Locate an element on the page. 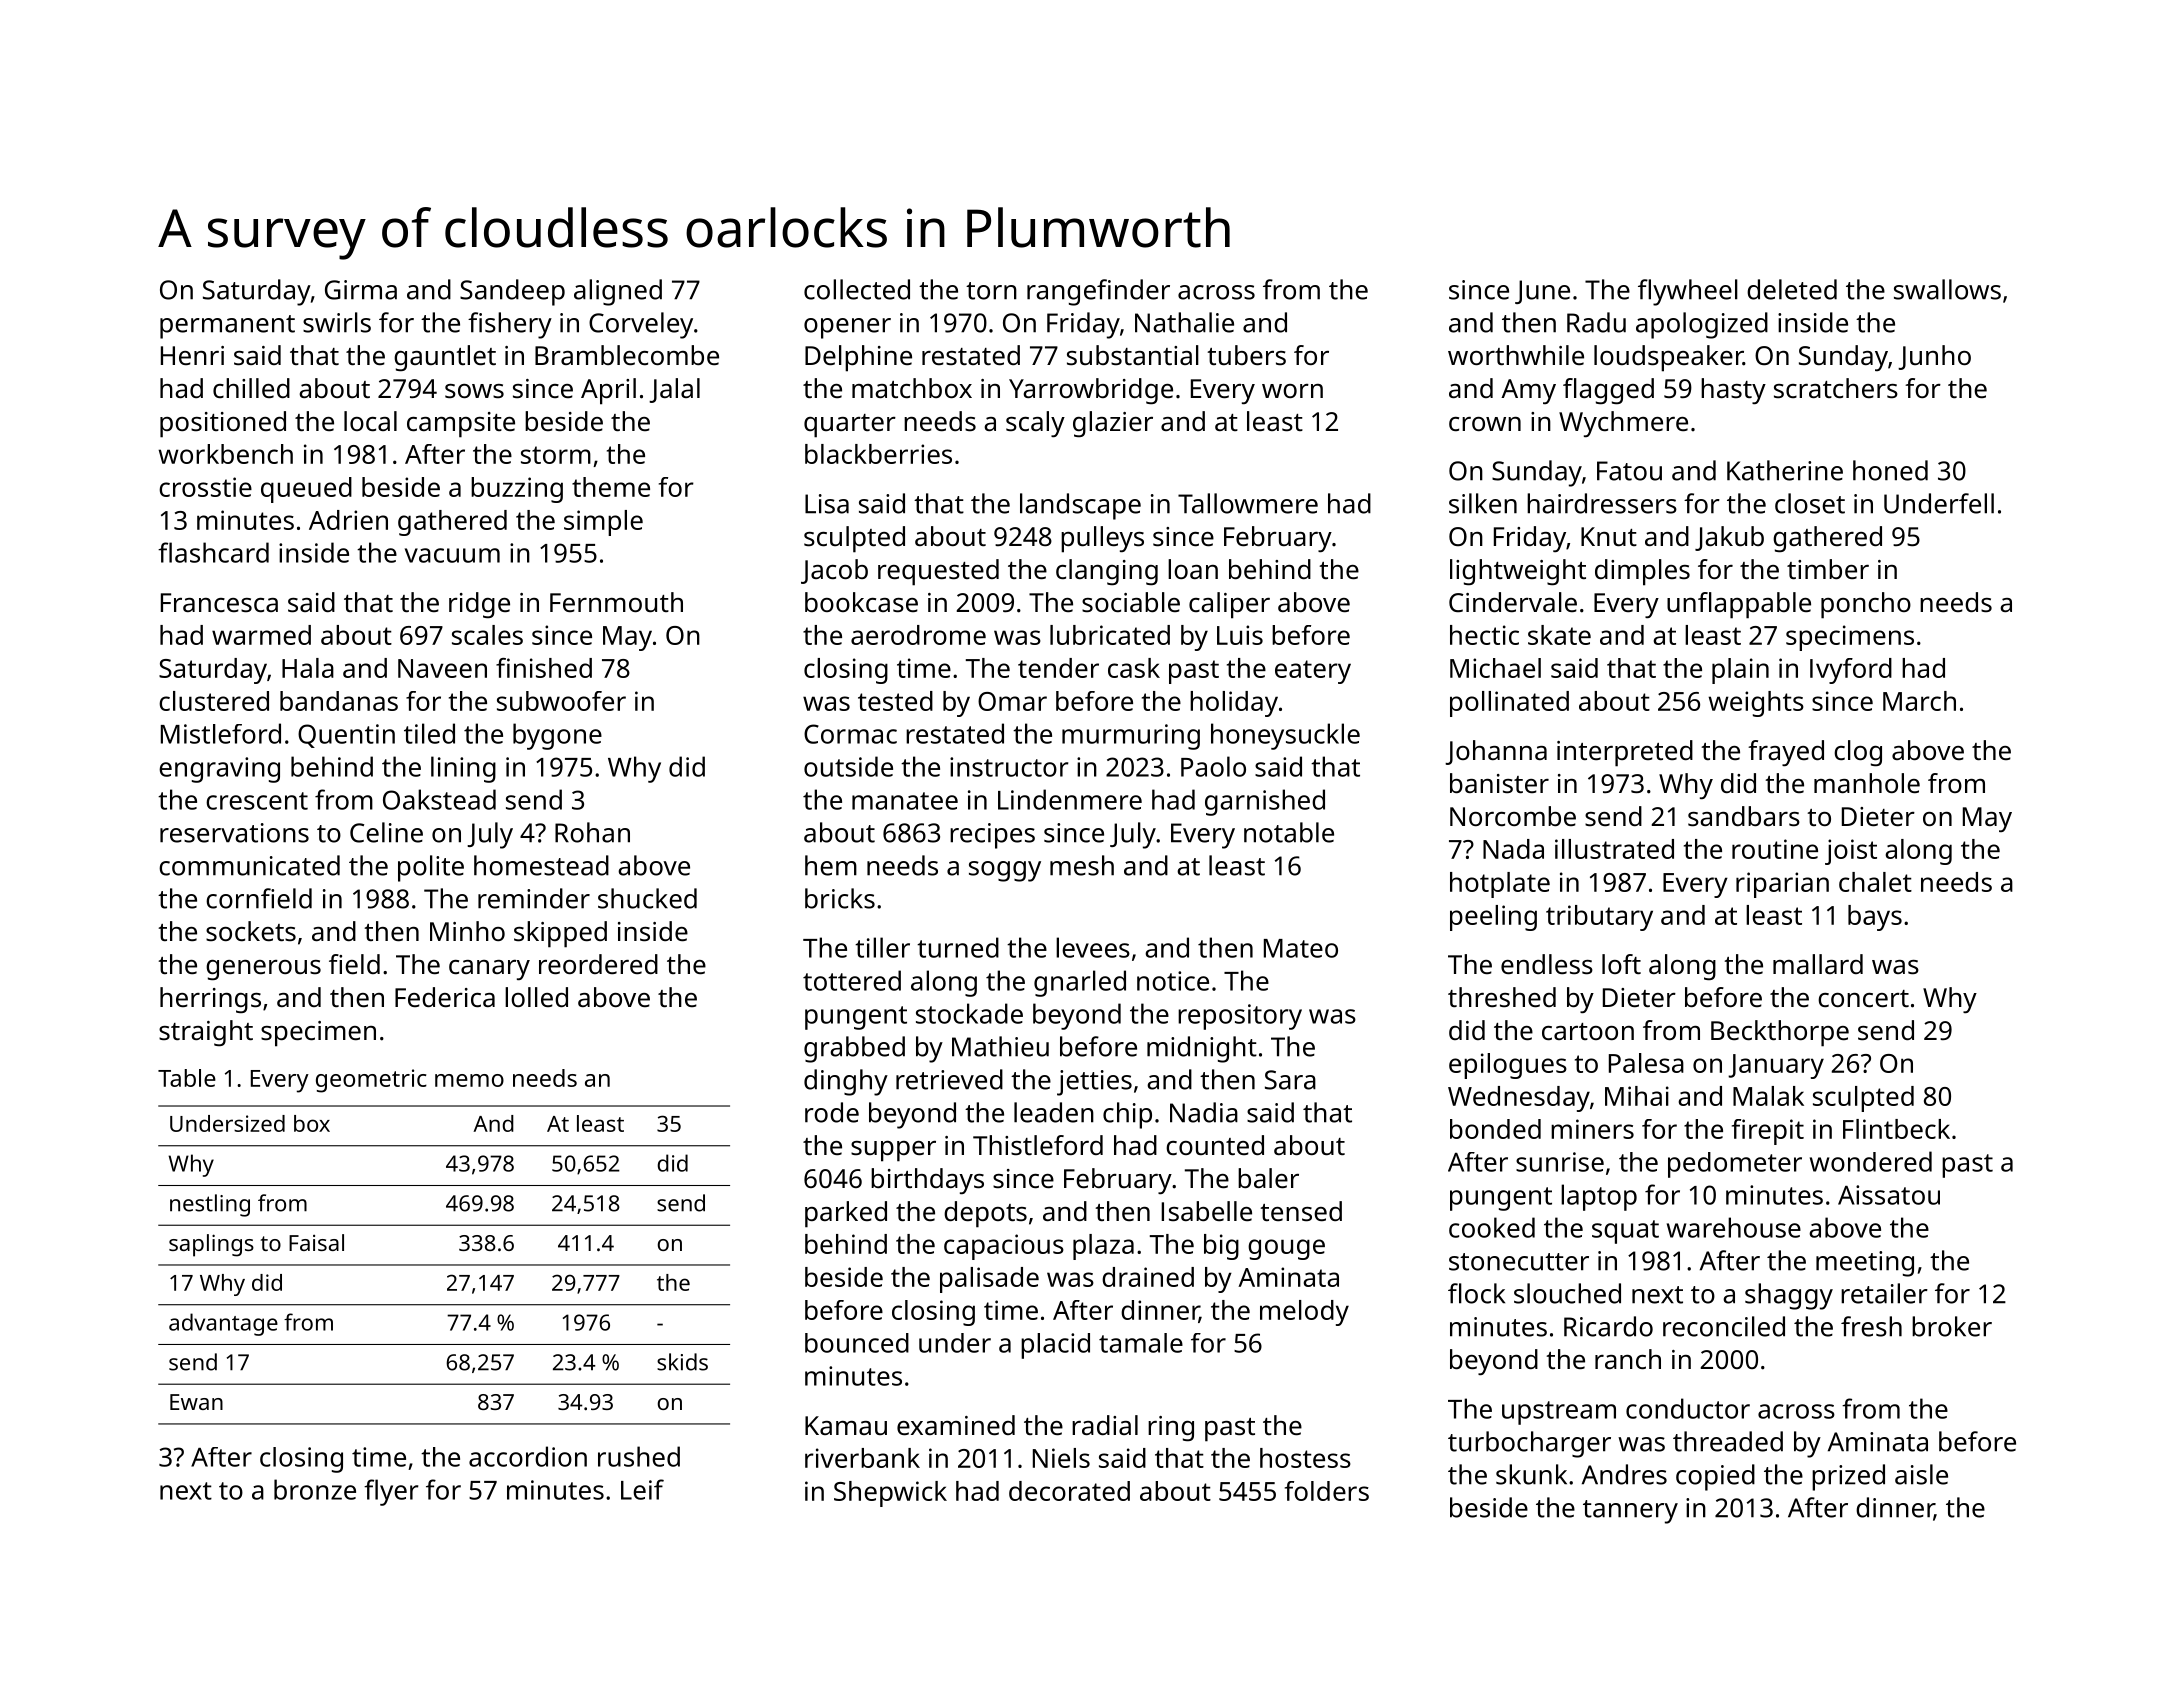 The width and height of the page is (2178, 1683). concert is located at coordinates (1863, 999).
